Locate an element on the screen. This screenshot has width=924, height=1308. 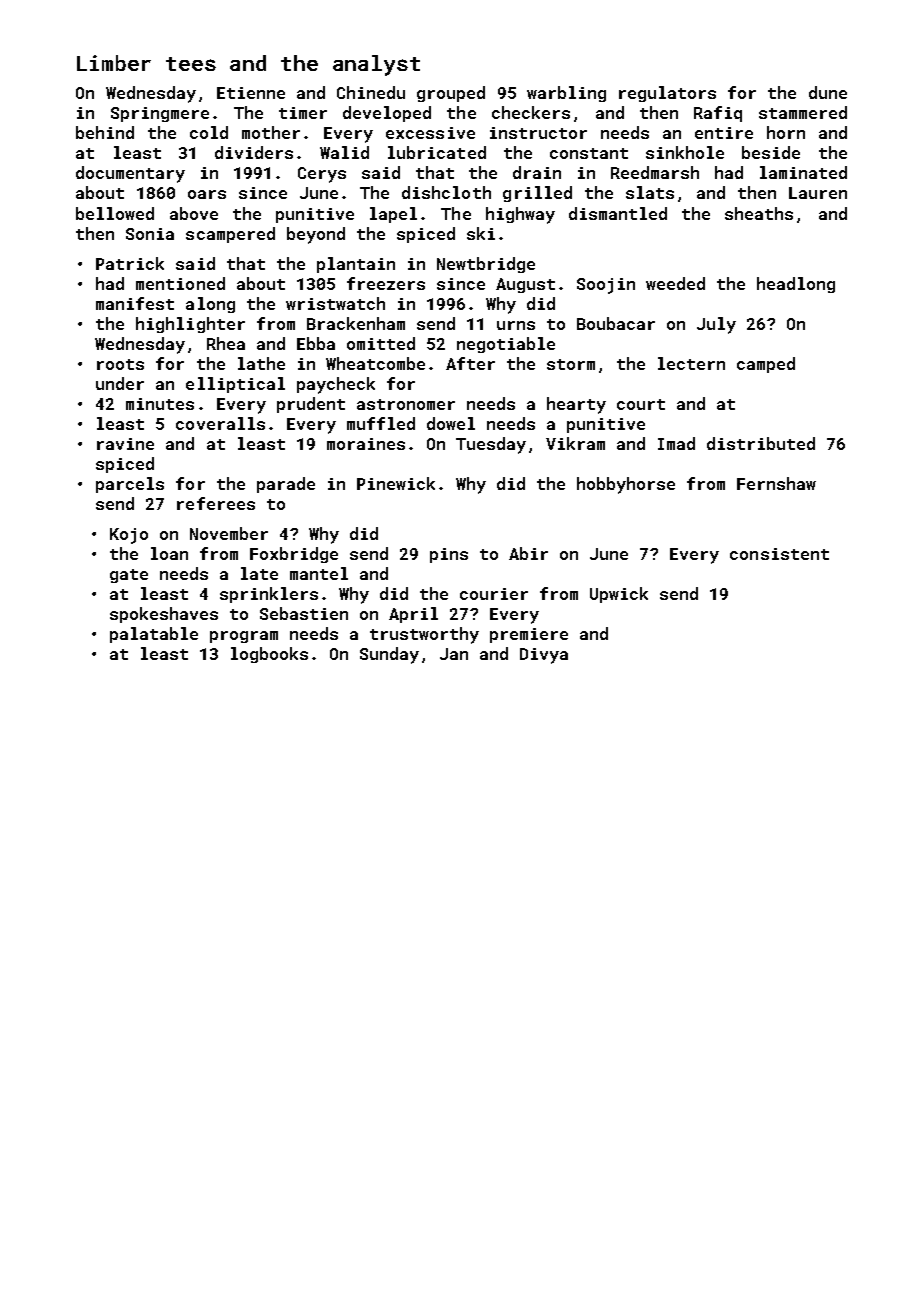
headlong is located at coordinates (796, 285).
